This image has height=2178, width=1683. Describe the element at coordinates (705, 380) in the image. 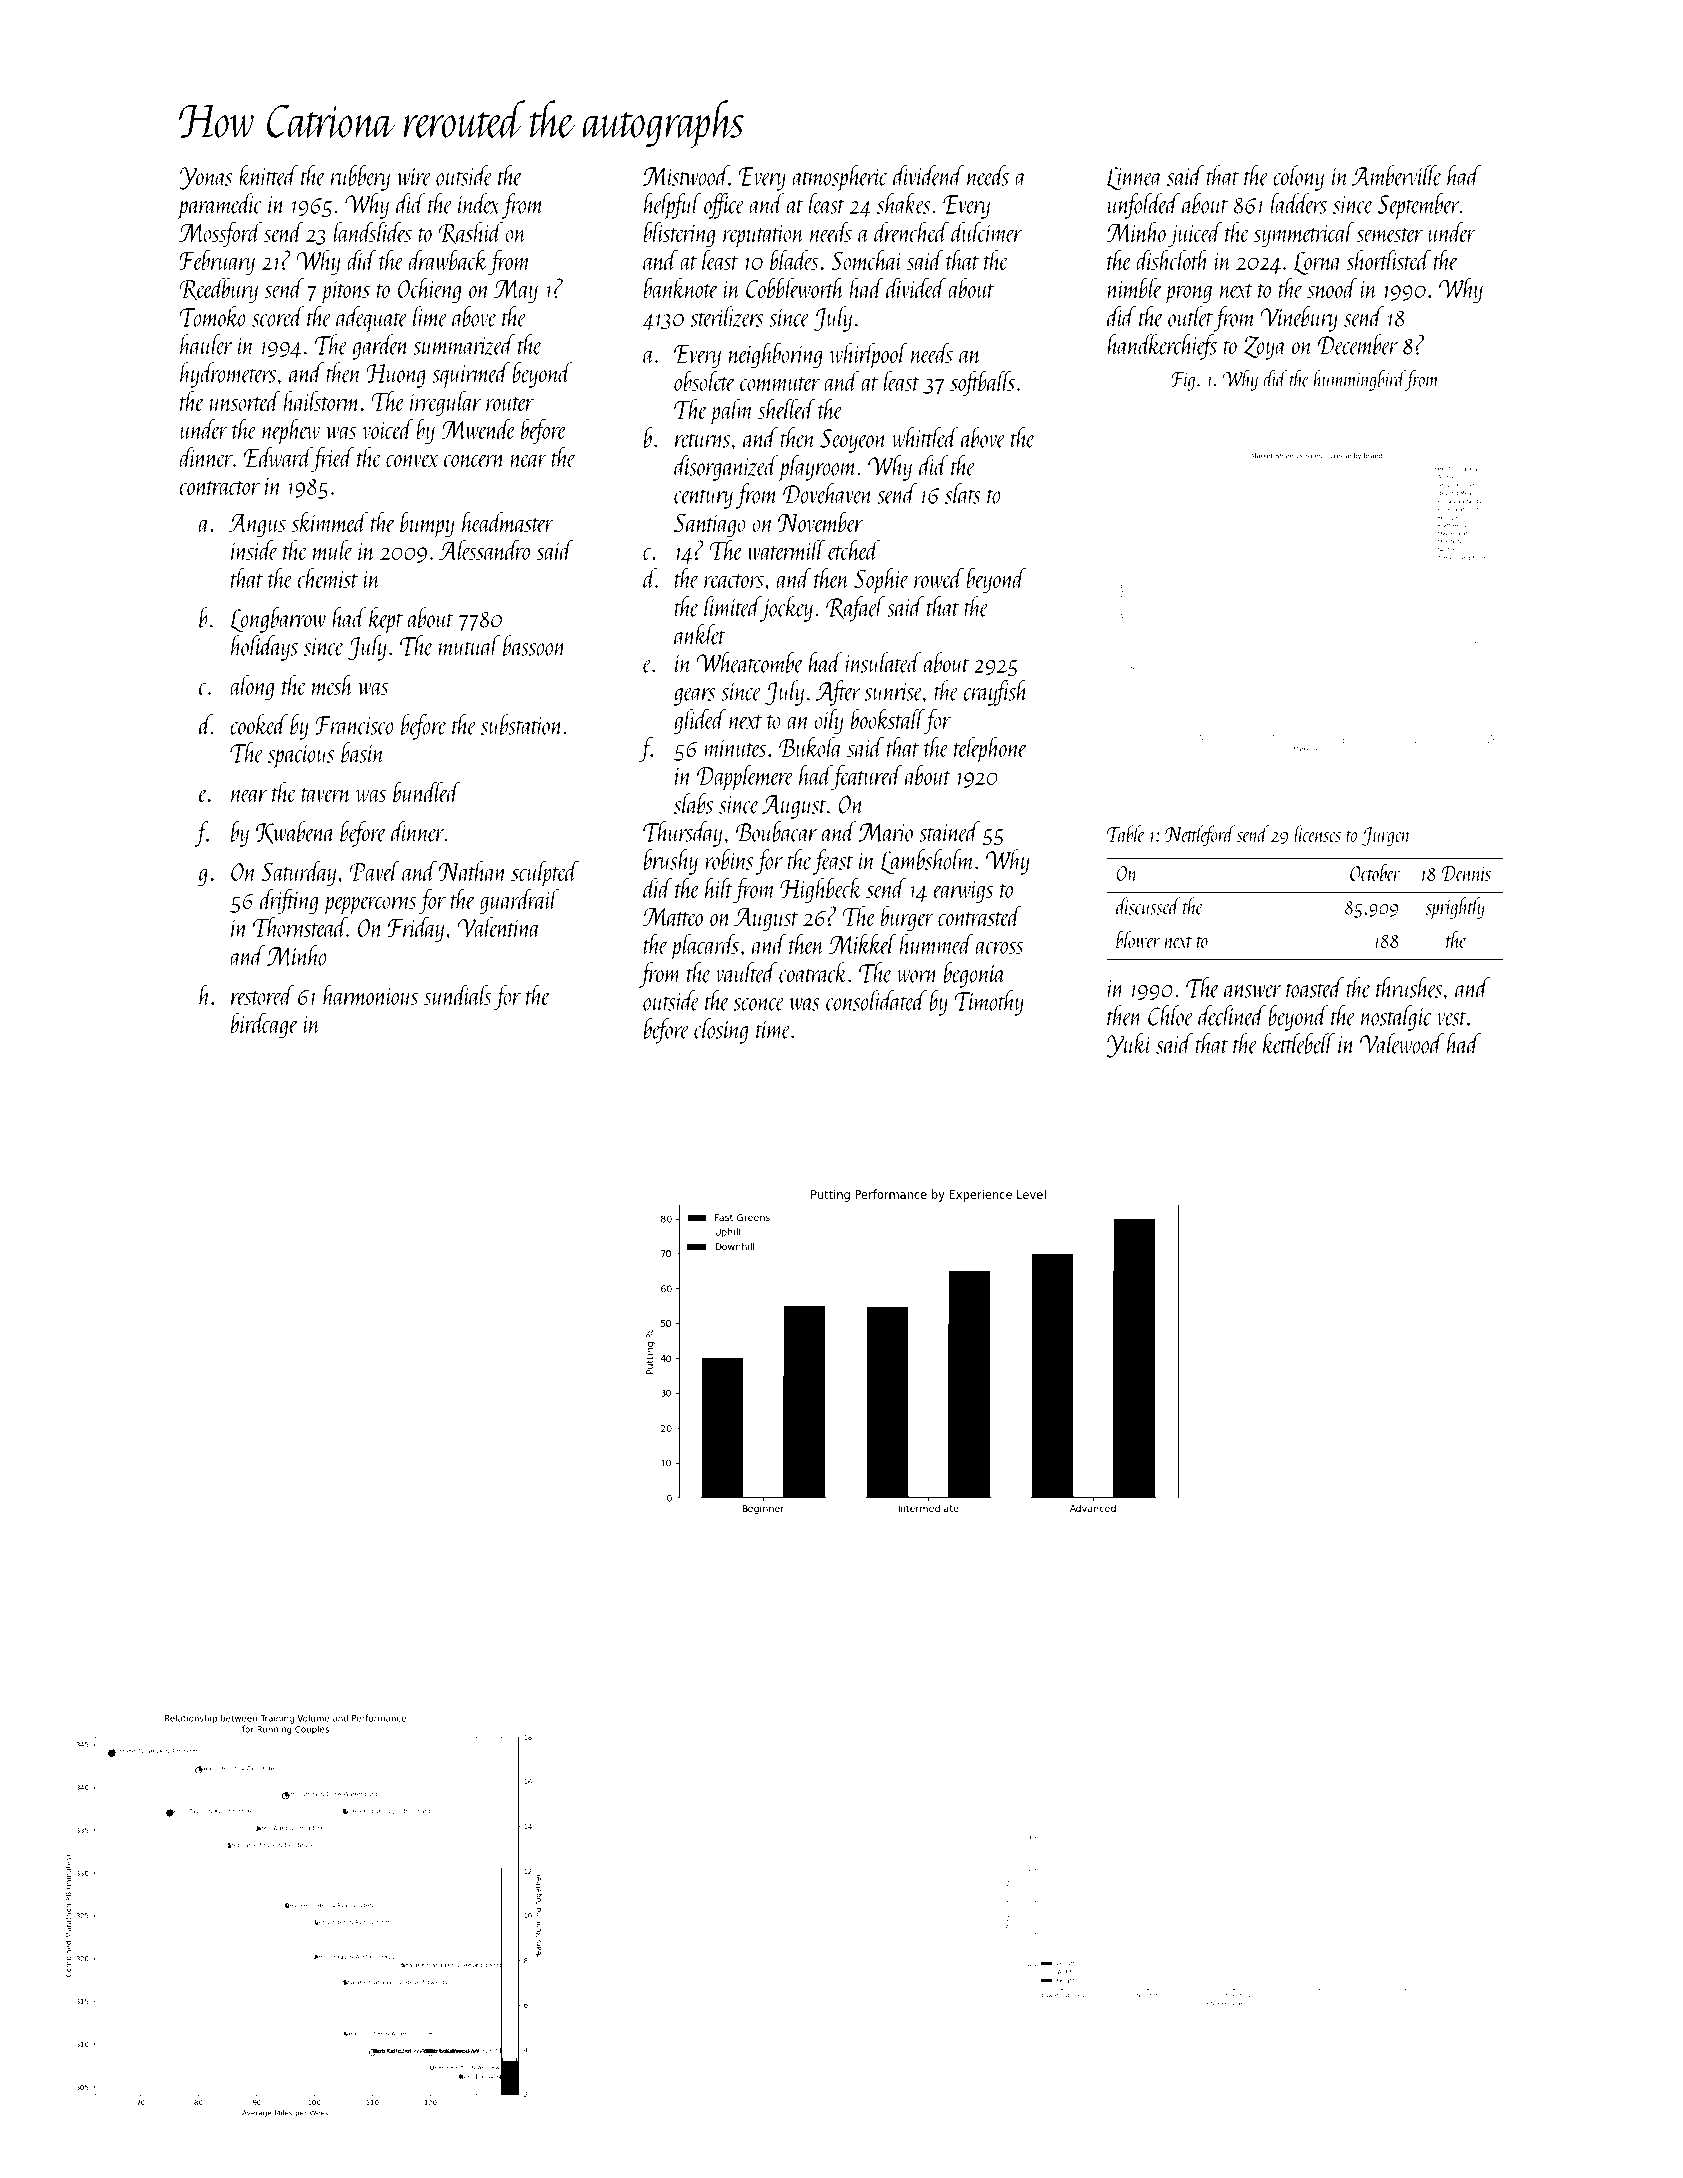

I see `obsolete` at that location.
